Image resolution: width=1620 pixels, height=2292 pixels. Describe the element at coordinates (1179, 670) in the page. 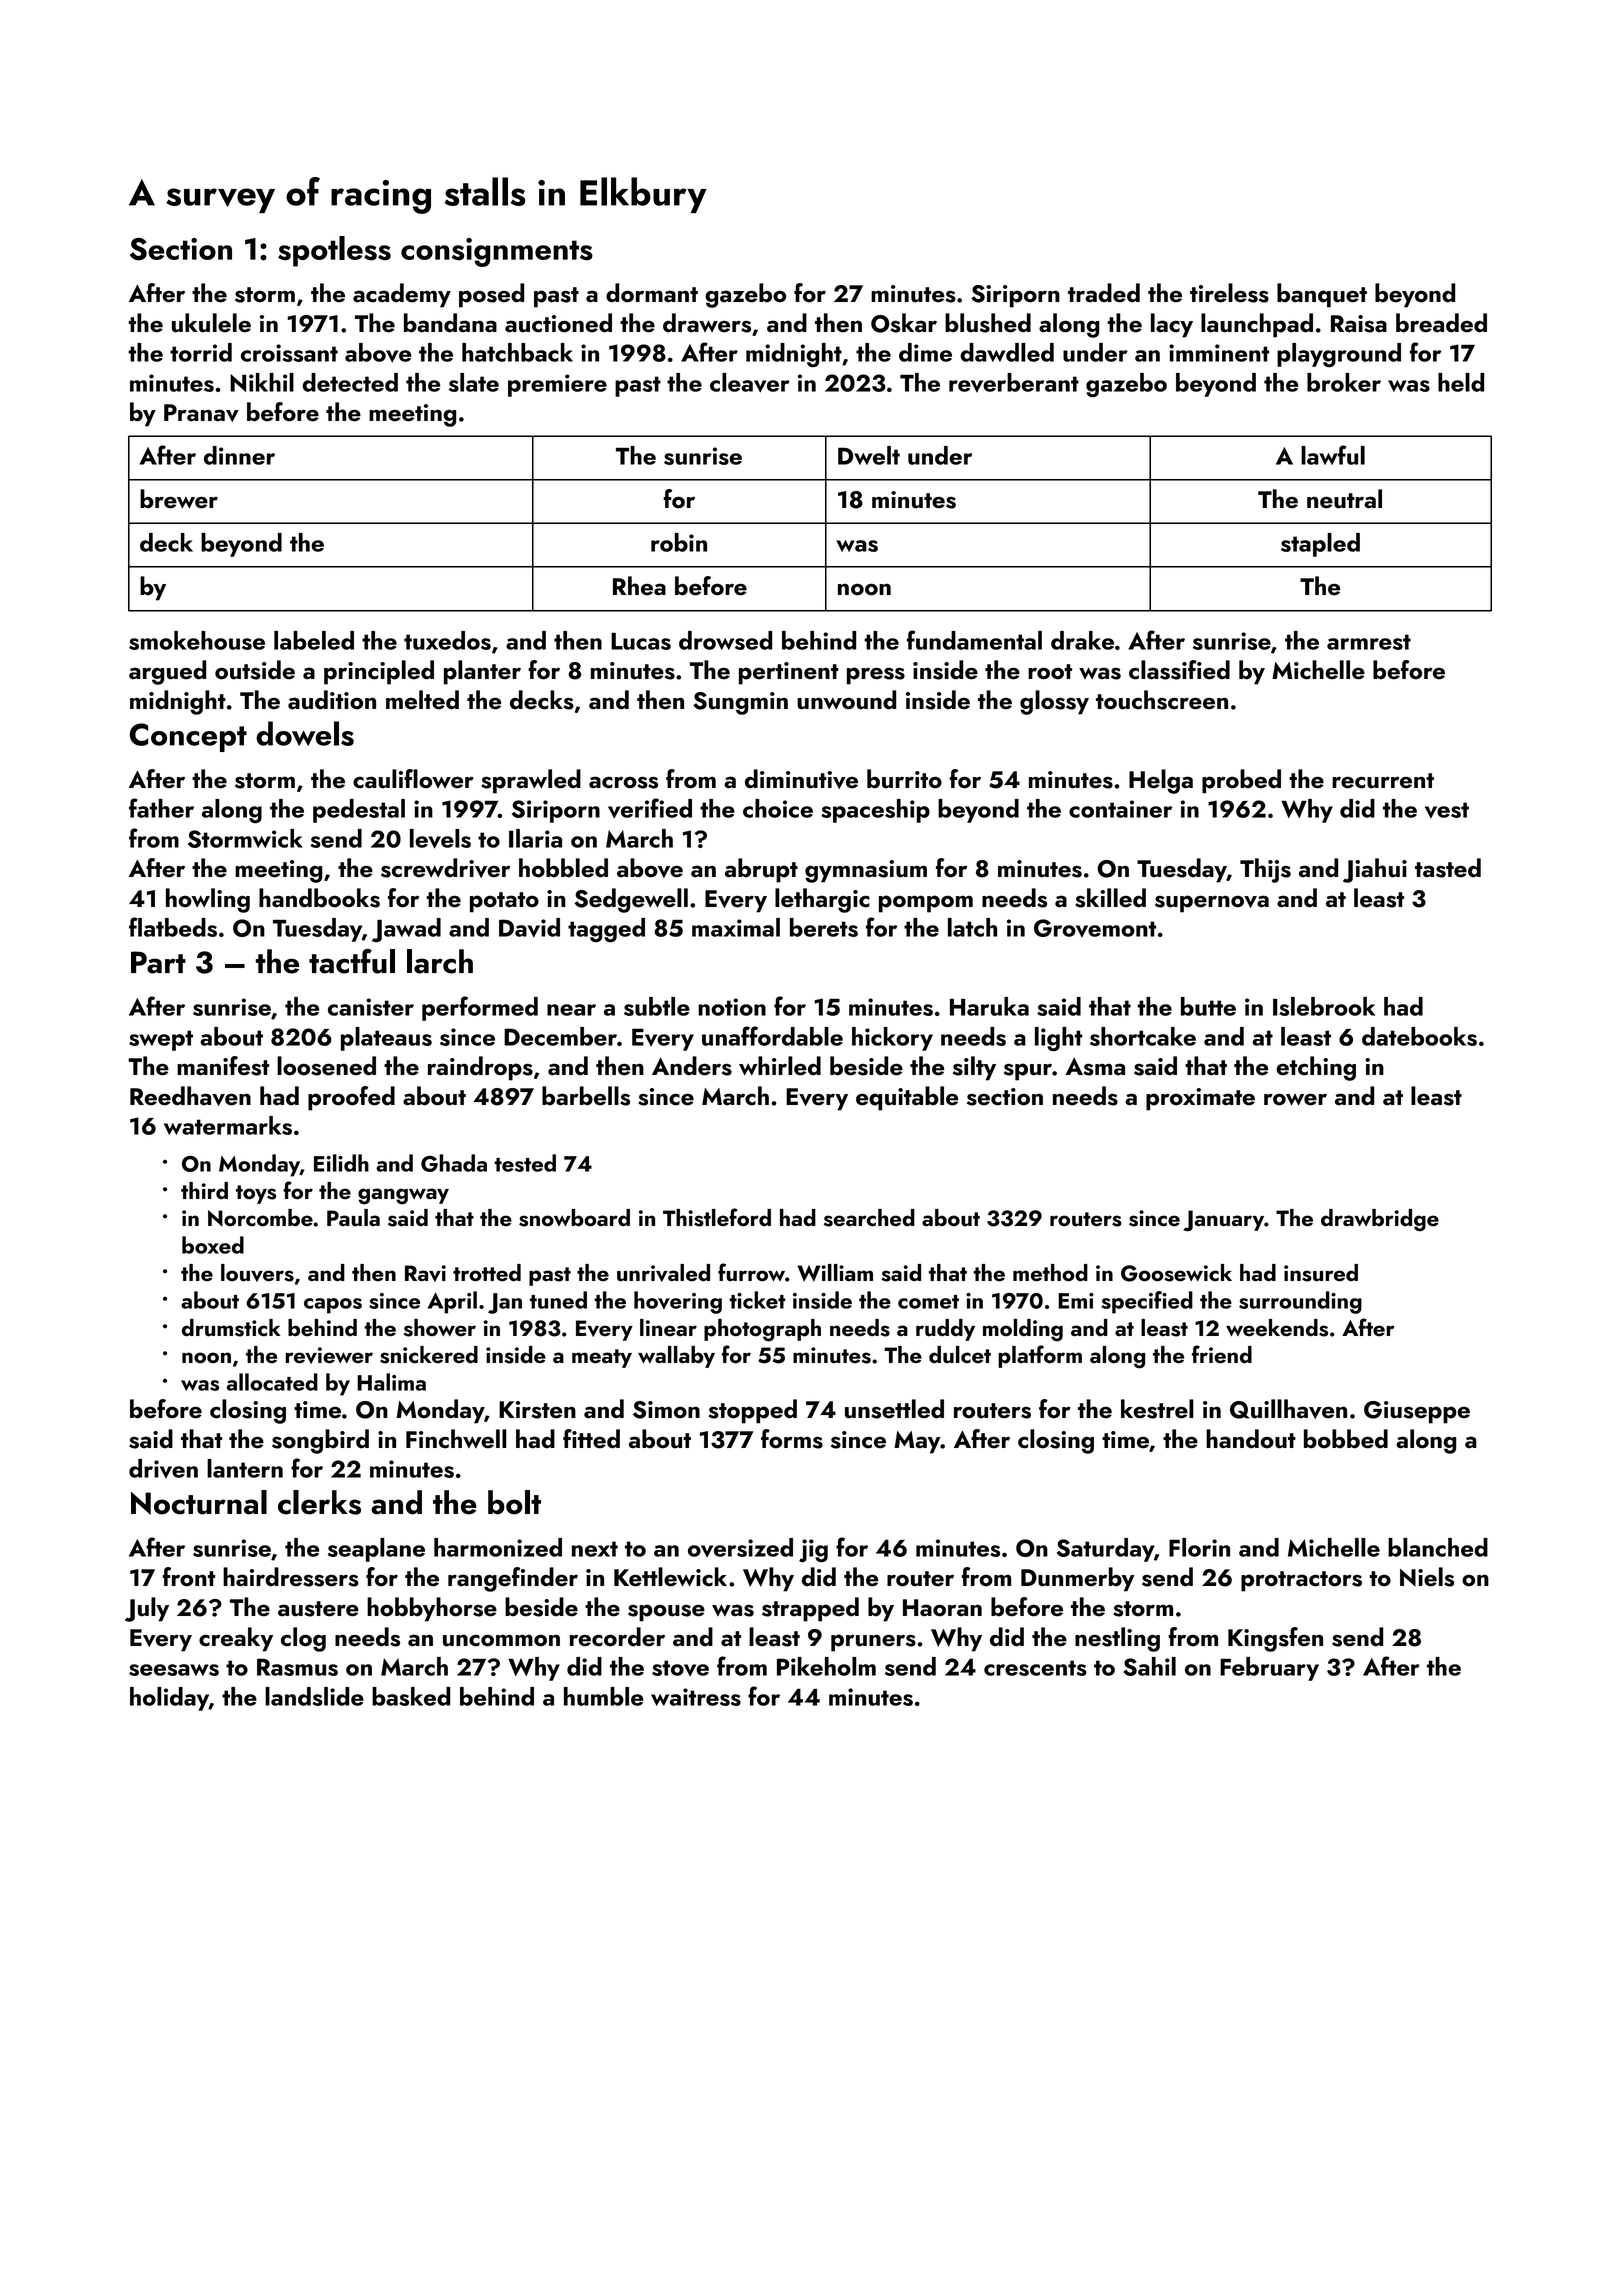

I see `classified` at that location.
